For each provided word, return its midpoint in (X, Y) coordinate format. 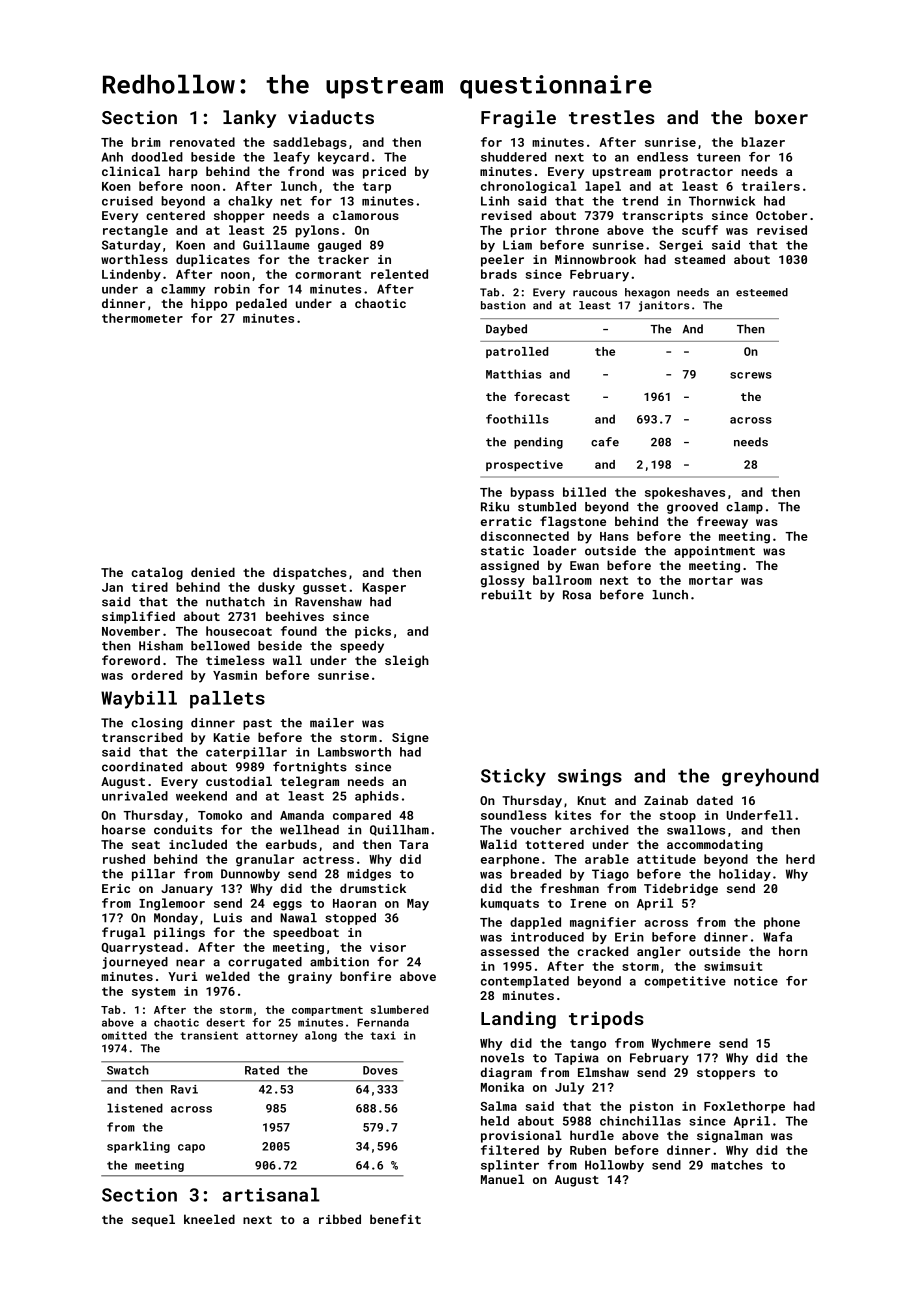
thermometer (142, 318)
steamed (699, 259)
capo (191, 1148)
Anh (112, 157)
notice (756, 981)
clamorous (366, 215)
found (299, 631)
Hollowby (614, 1166)
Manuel (502, 1179)
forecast (542, 396)
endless (662, 157)
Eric (116, 888)
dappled (535, 923)
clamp (744, 508)
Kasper (384, 589)
